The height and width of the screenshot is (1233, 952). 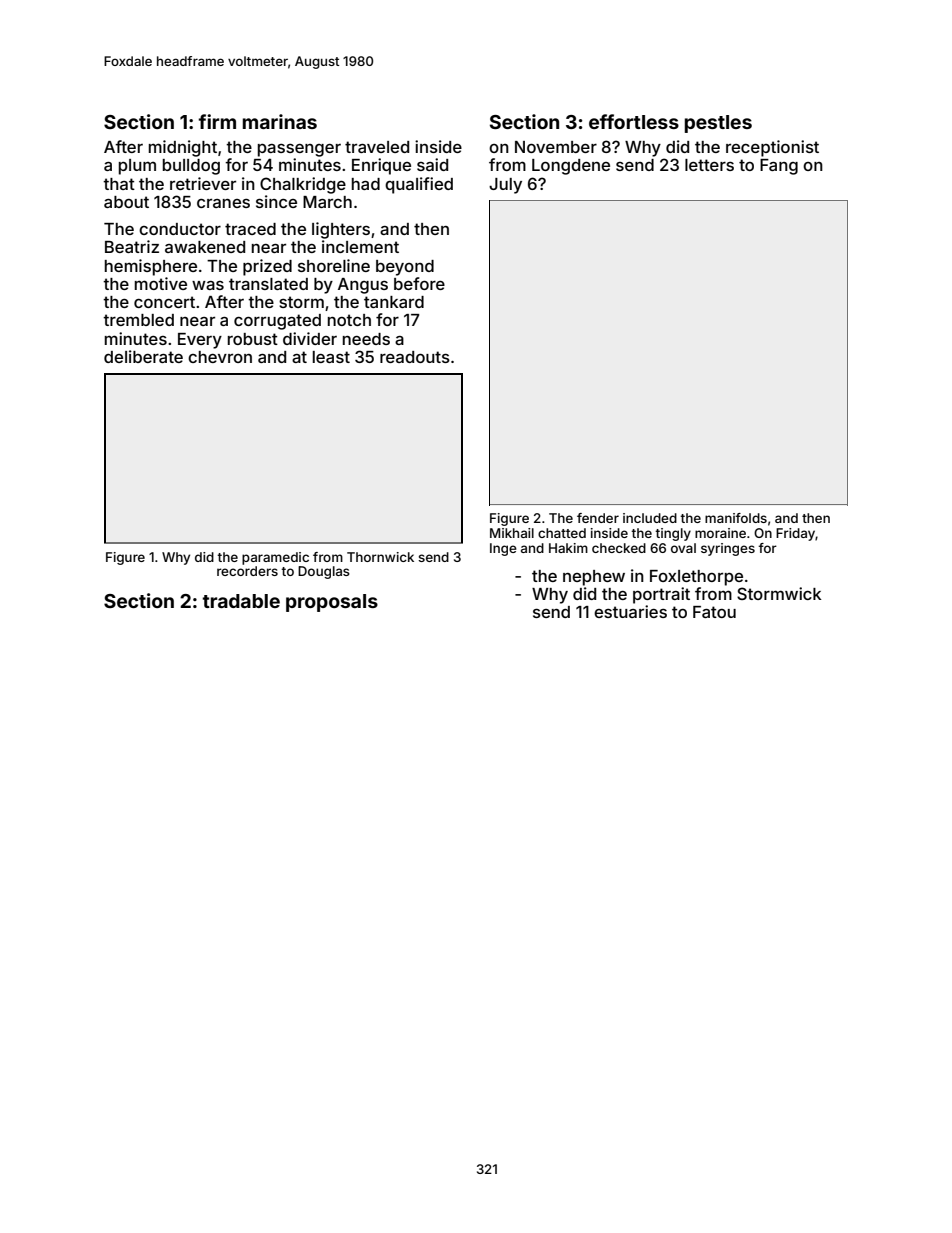 What do you see at coordinates (714, 612) in the screenshot?
I see `Fatou` at bounding box center [714, 612].
